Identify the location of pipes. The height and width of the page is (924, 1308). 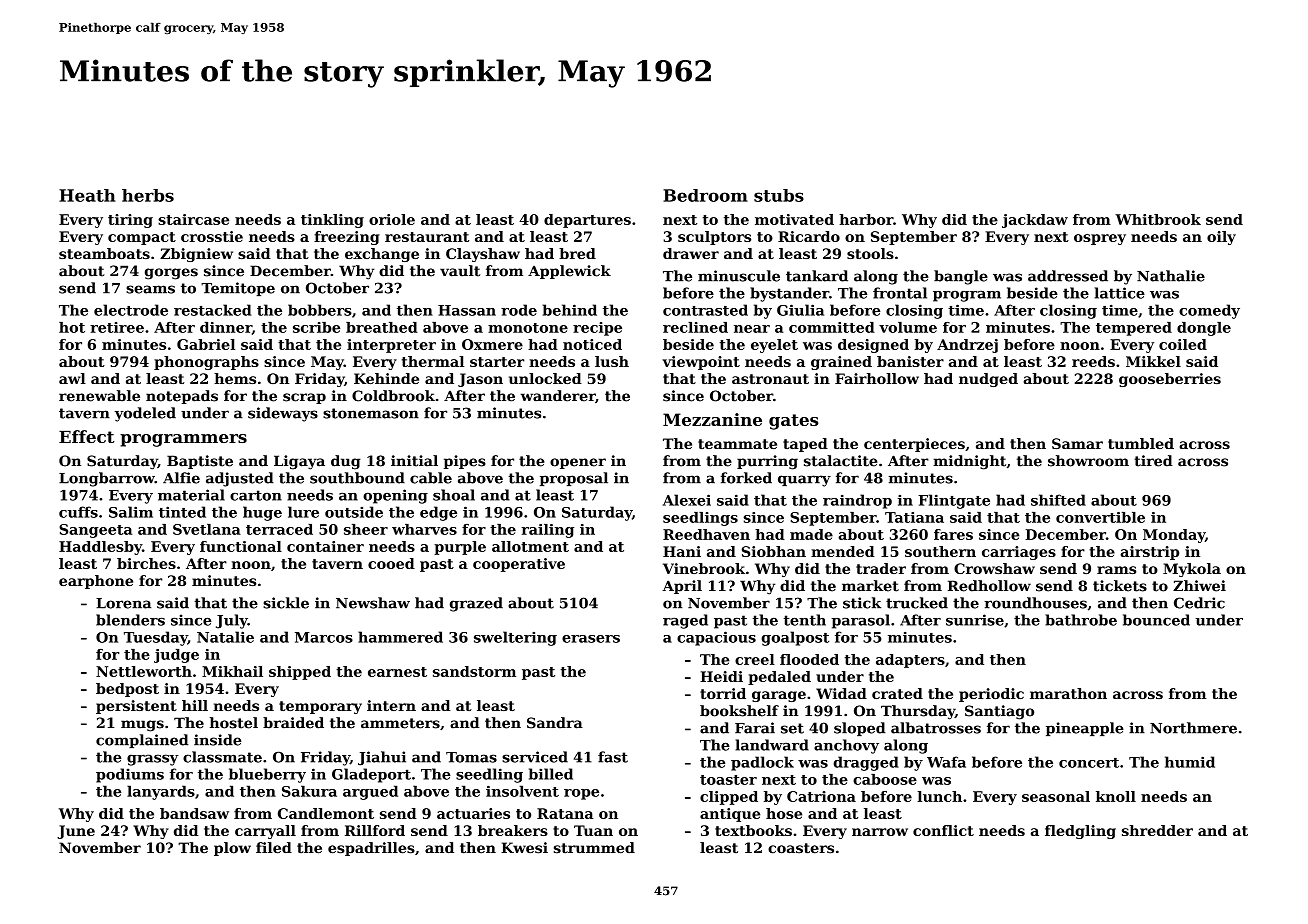
(465, 462).
